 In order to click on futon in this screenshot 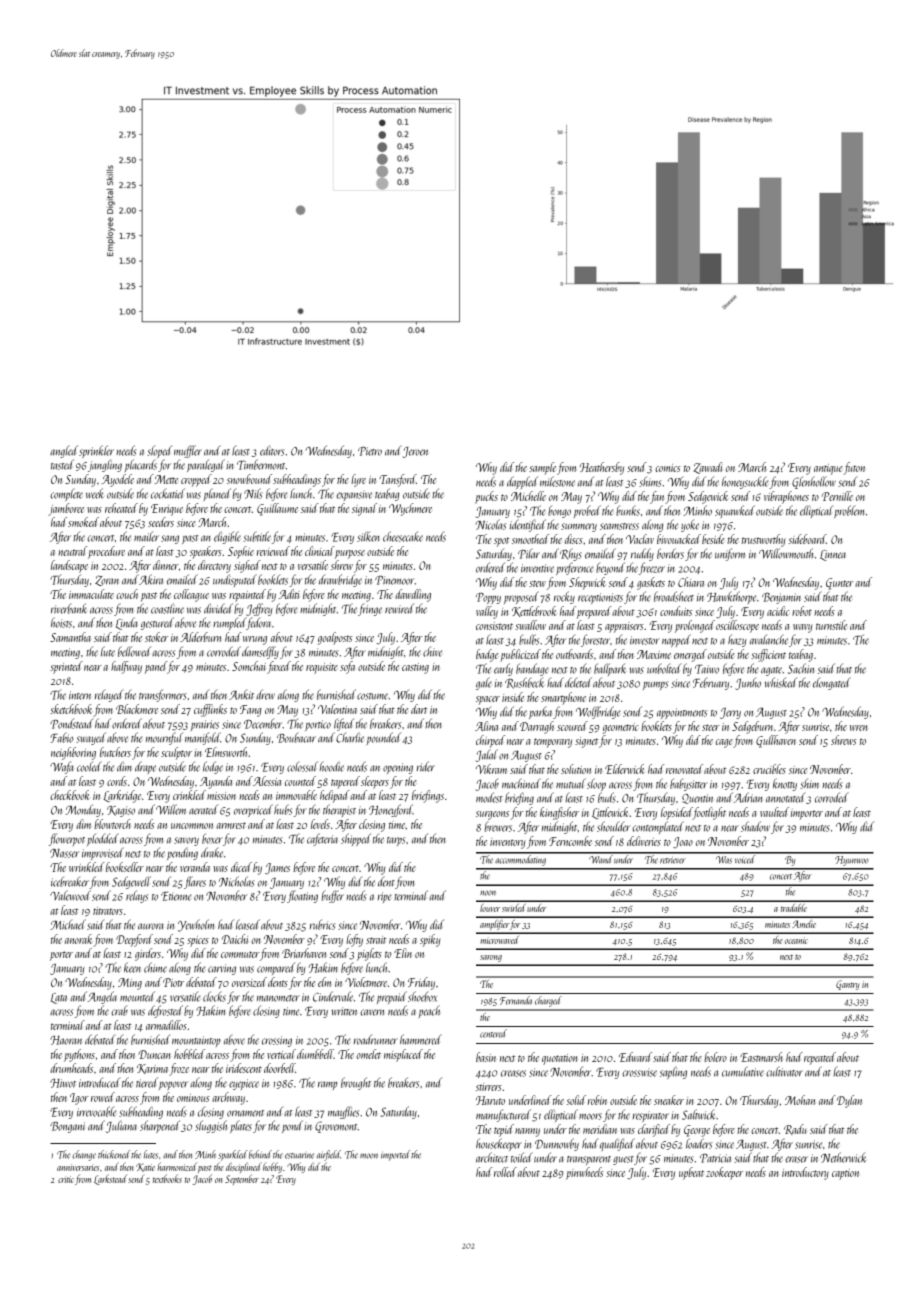, I will do `click(854, 468)`.
